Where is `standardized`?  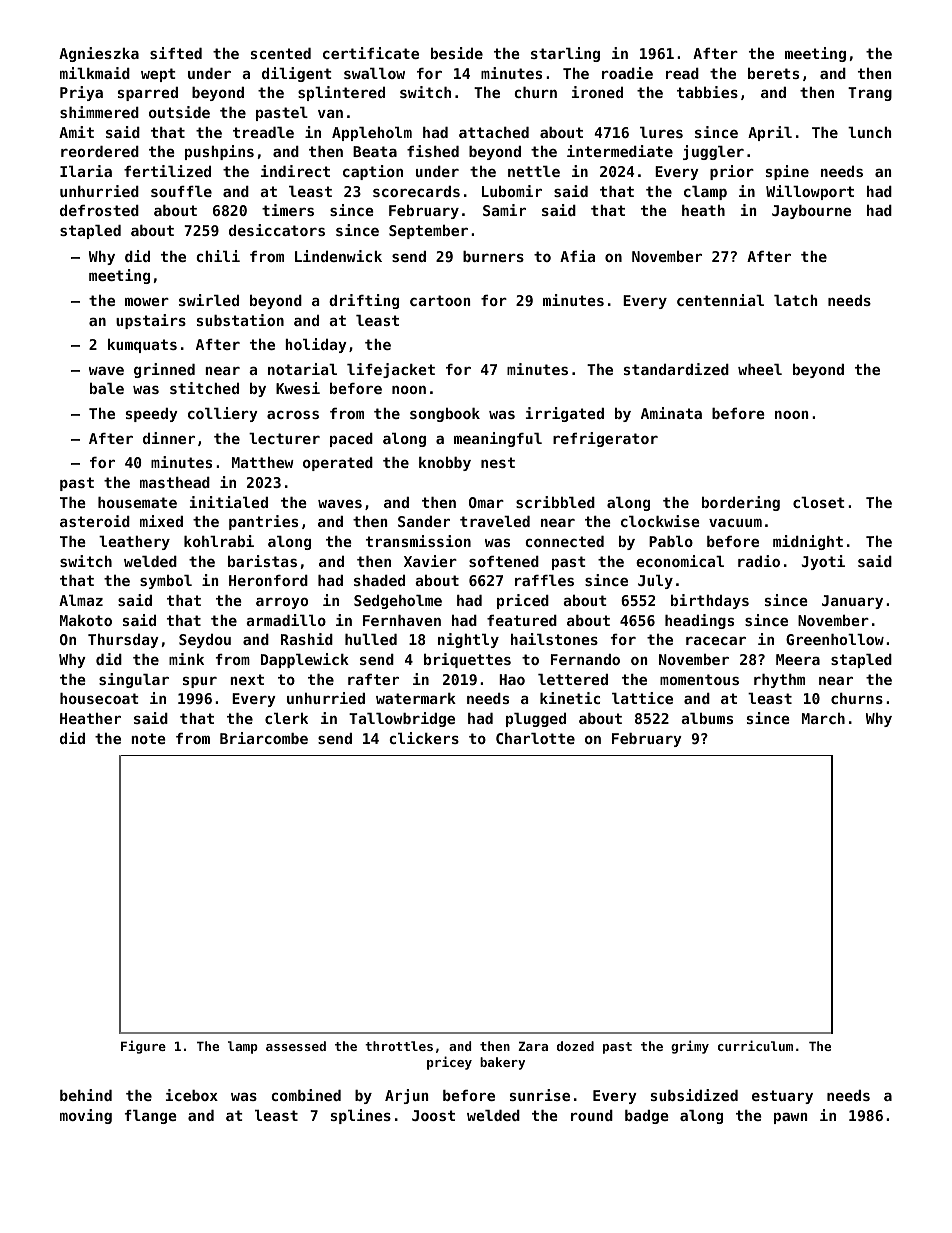 standardized is located at coordinates (676, 369).
